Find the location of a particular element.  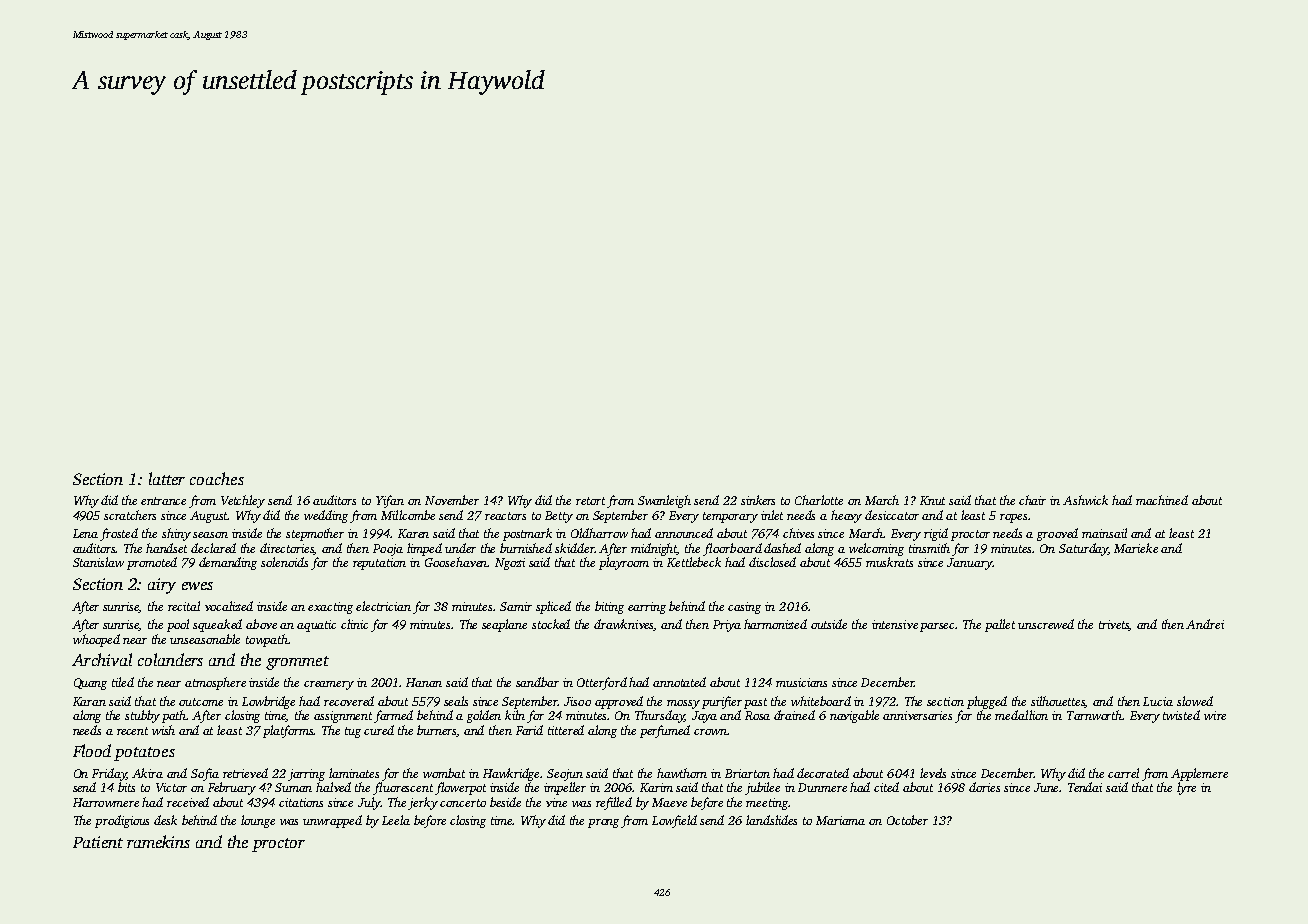

drawknives is located at coordinates (624, 625).
